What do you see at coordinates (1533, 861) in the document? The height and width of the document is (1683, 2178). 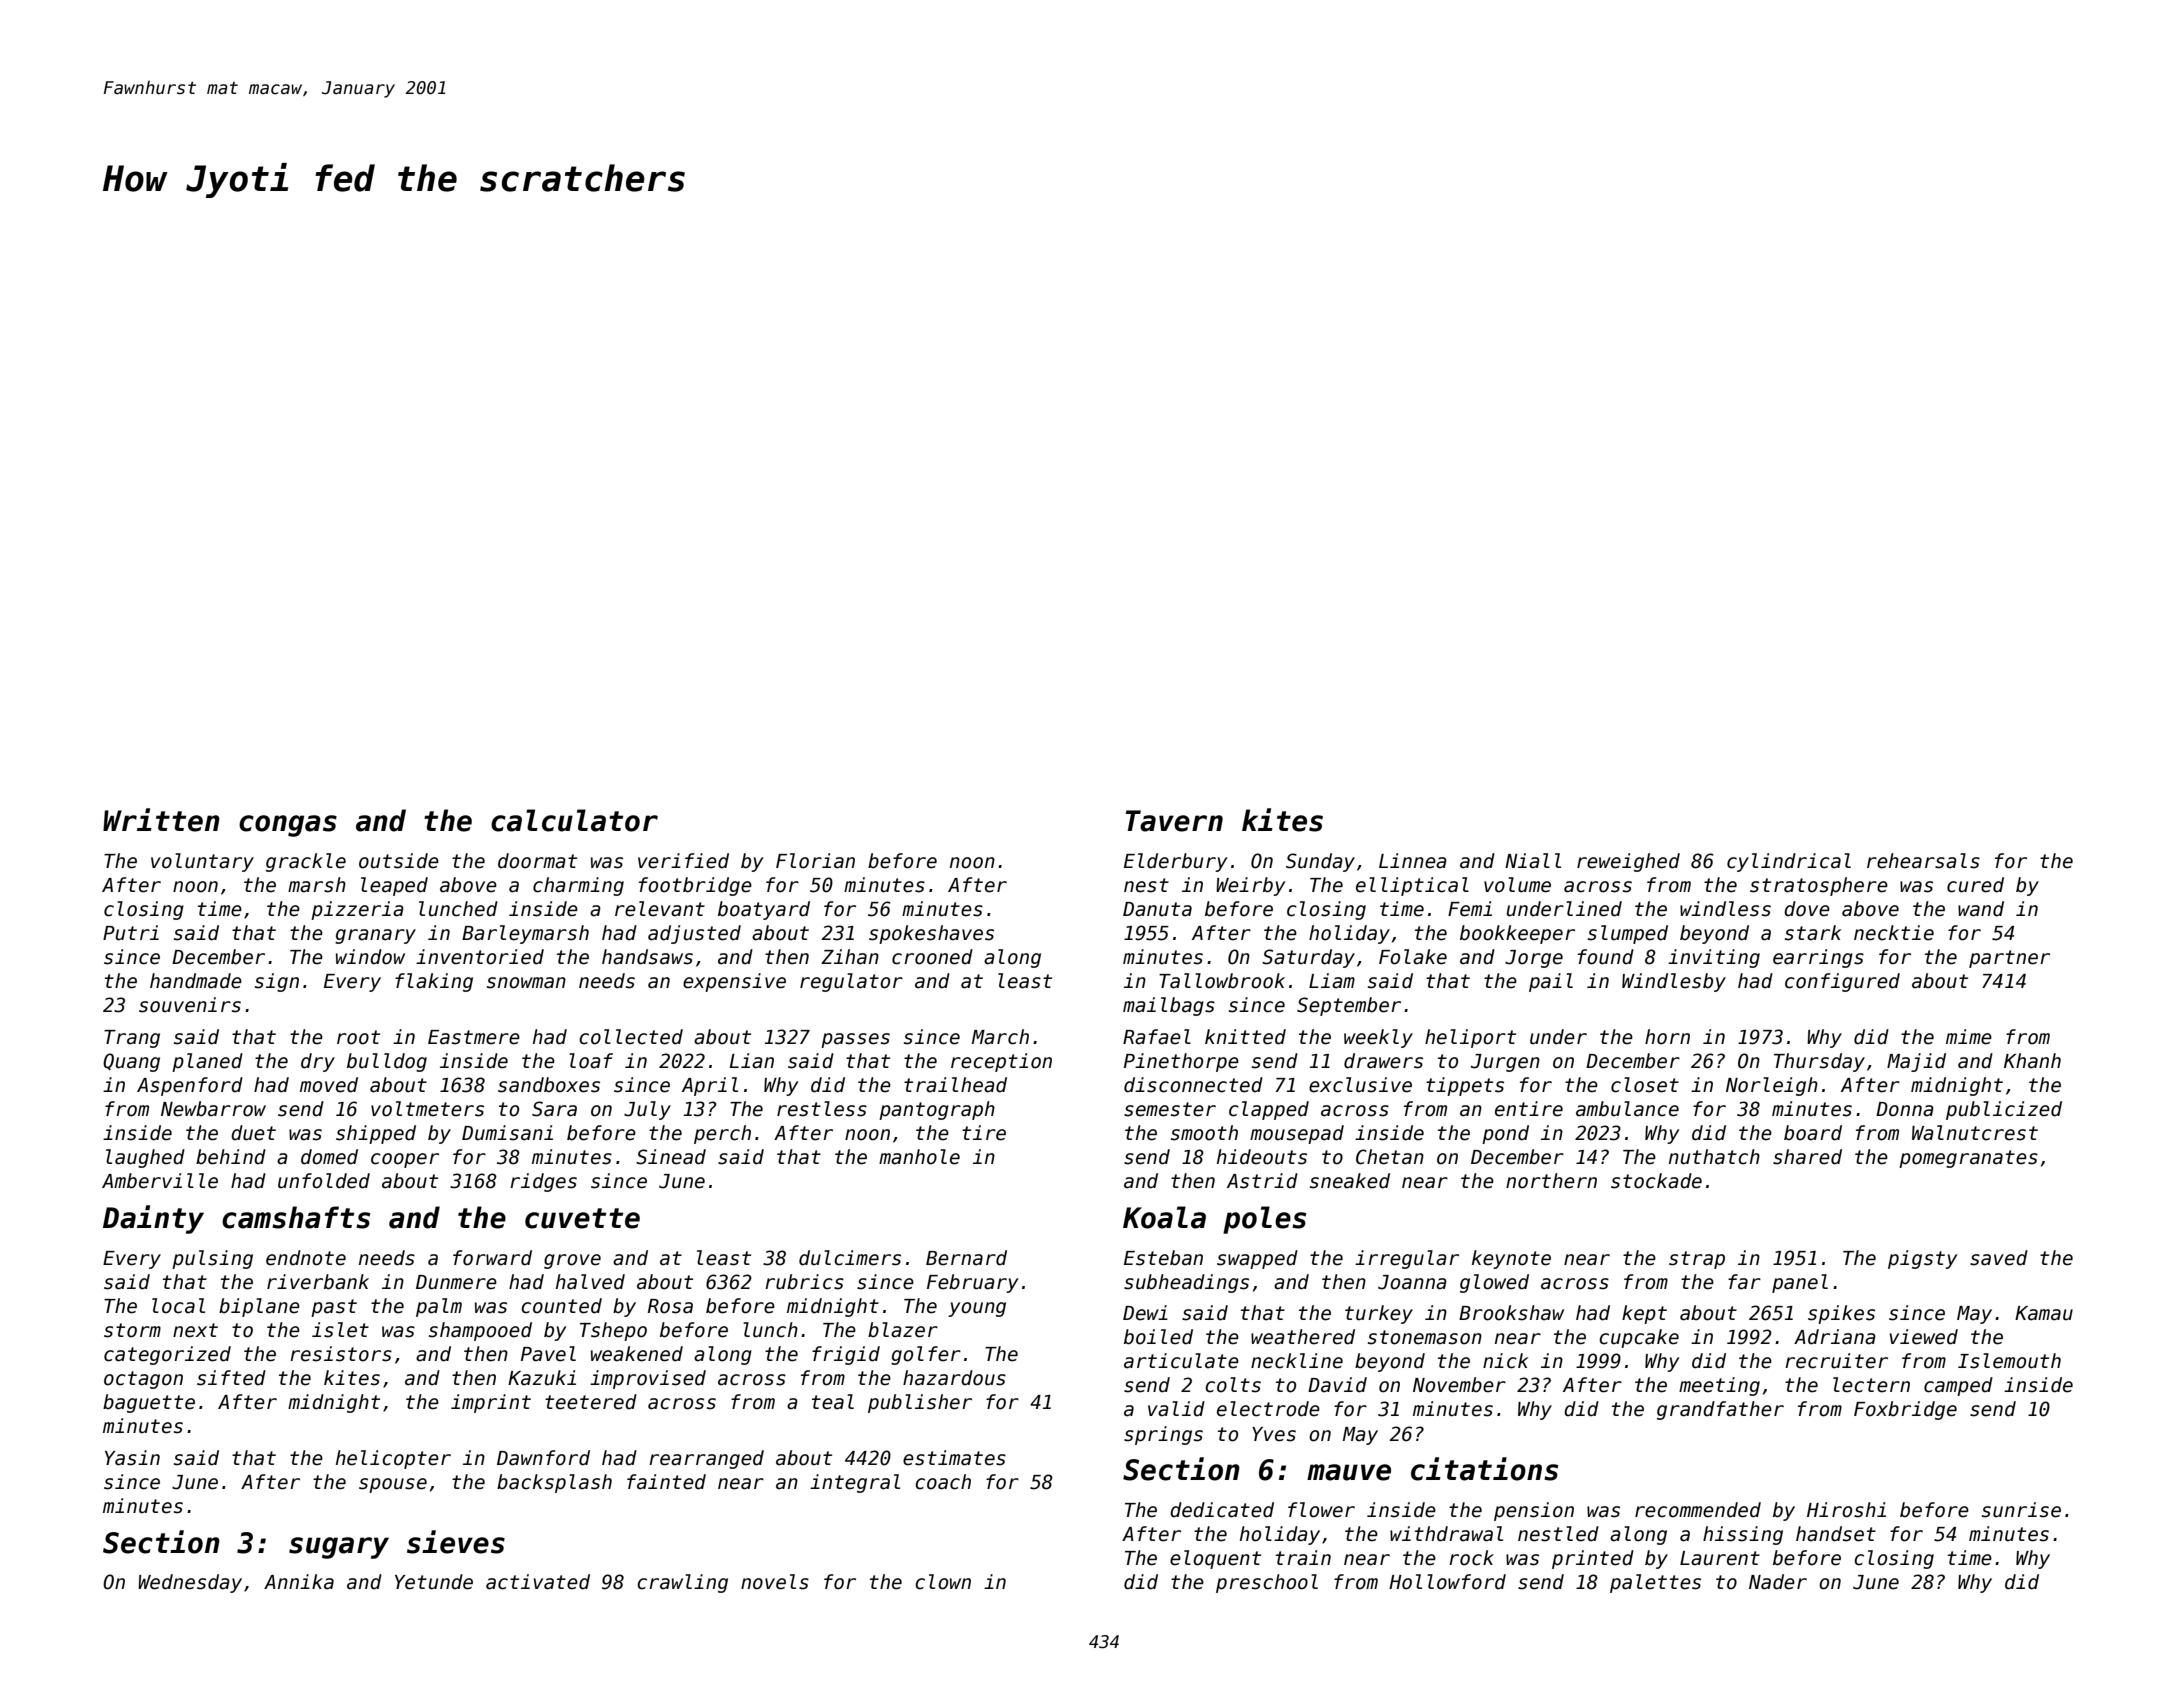 I see `Niall` at bounding box center [1533, 861].
